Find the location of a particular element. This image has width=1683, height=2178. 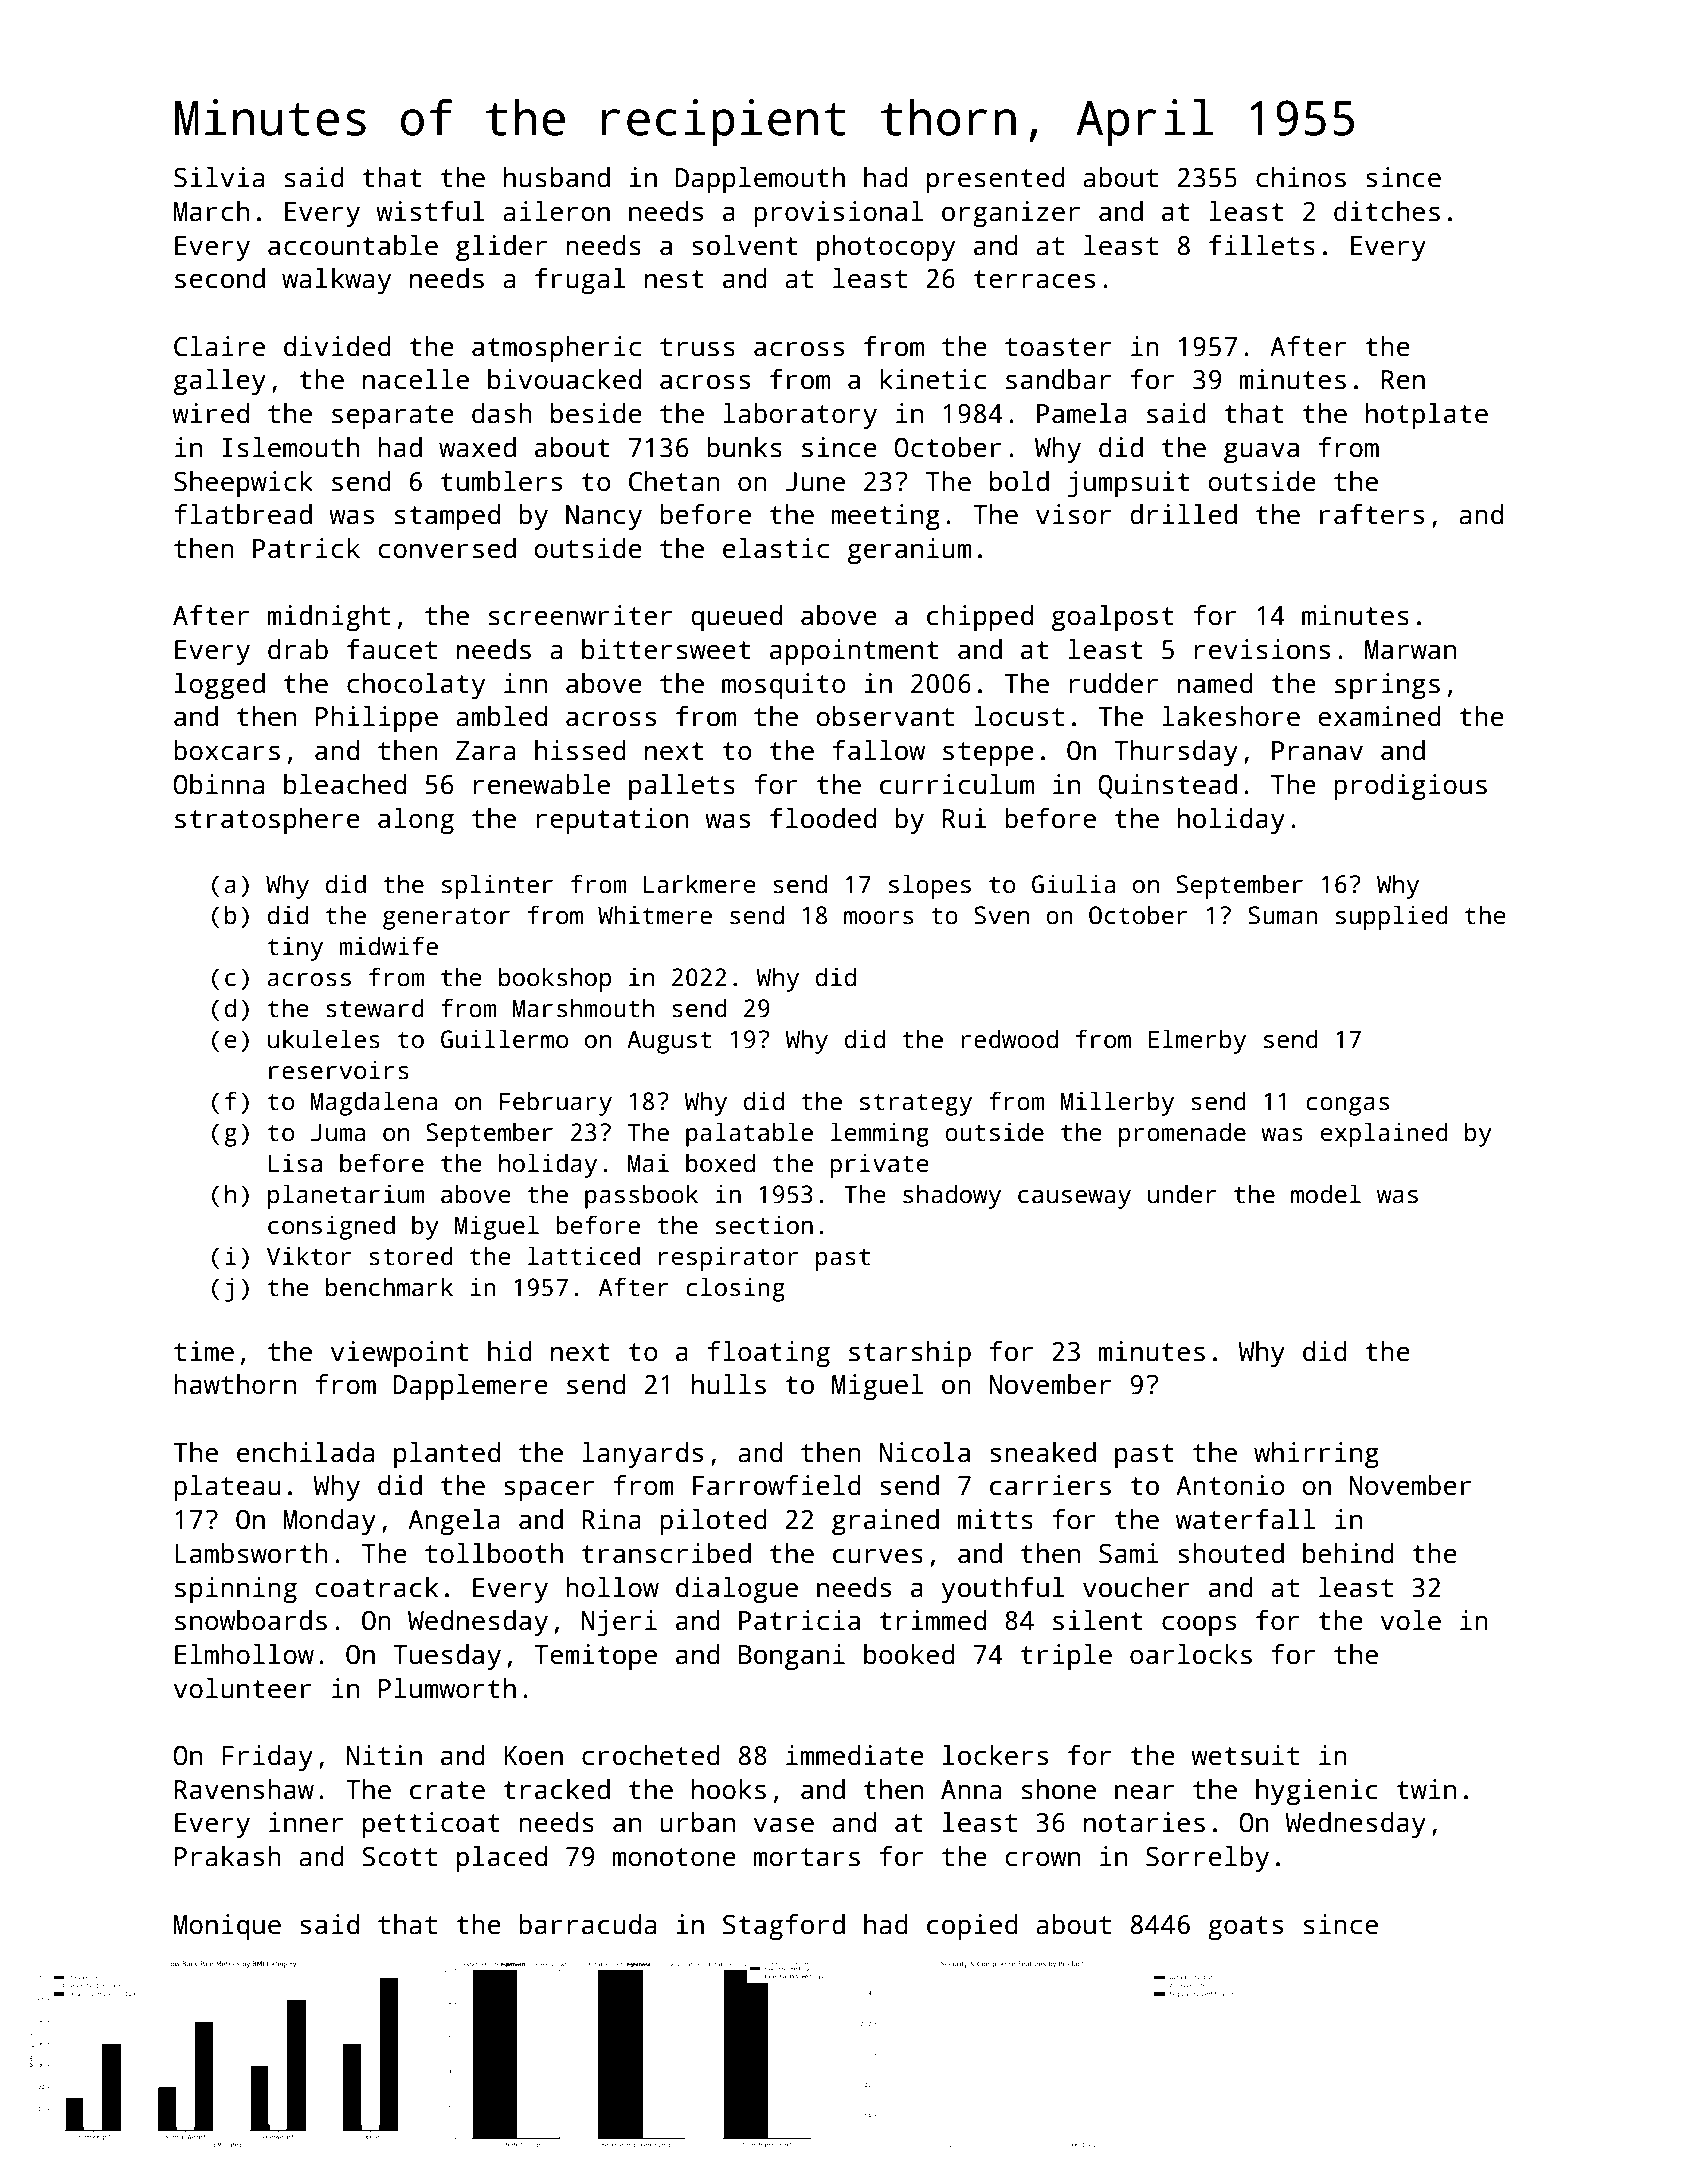

logged is located at coordinates (220, 686).
